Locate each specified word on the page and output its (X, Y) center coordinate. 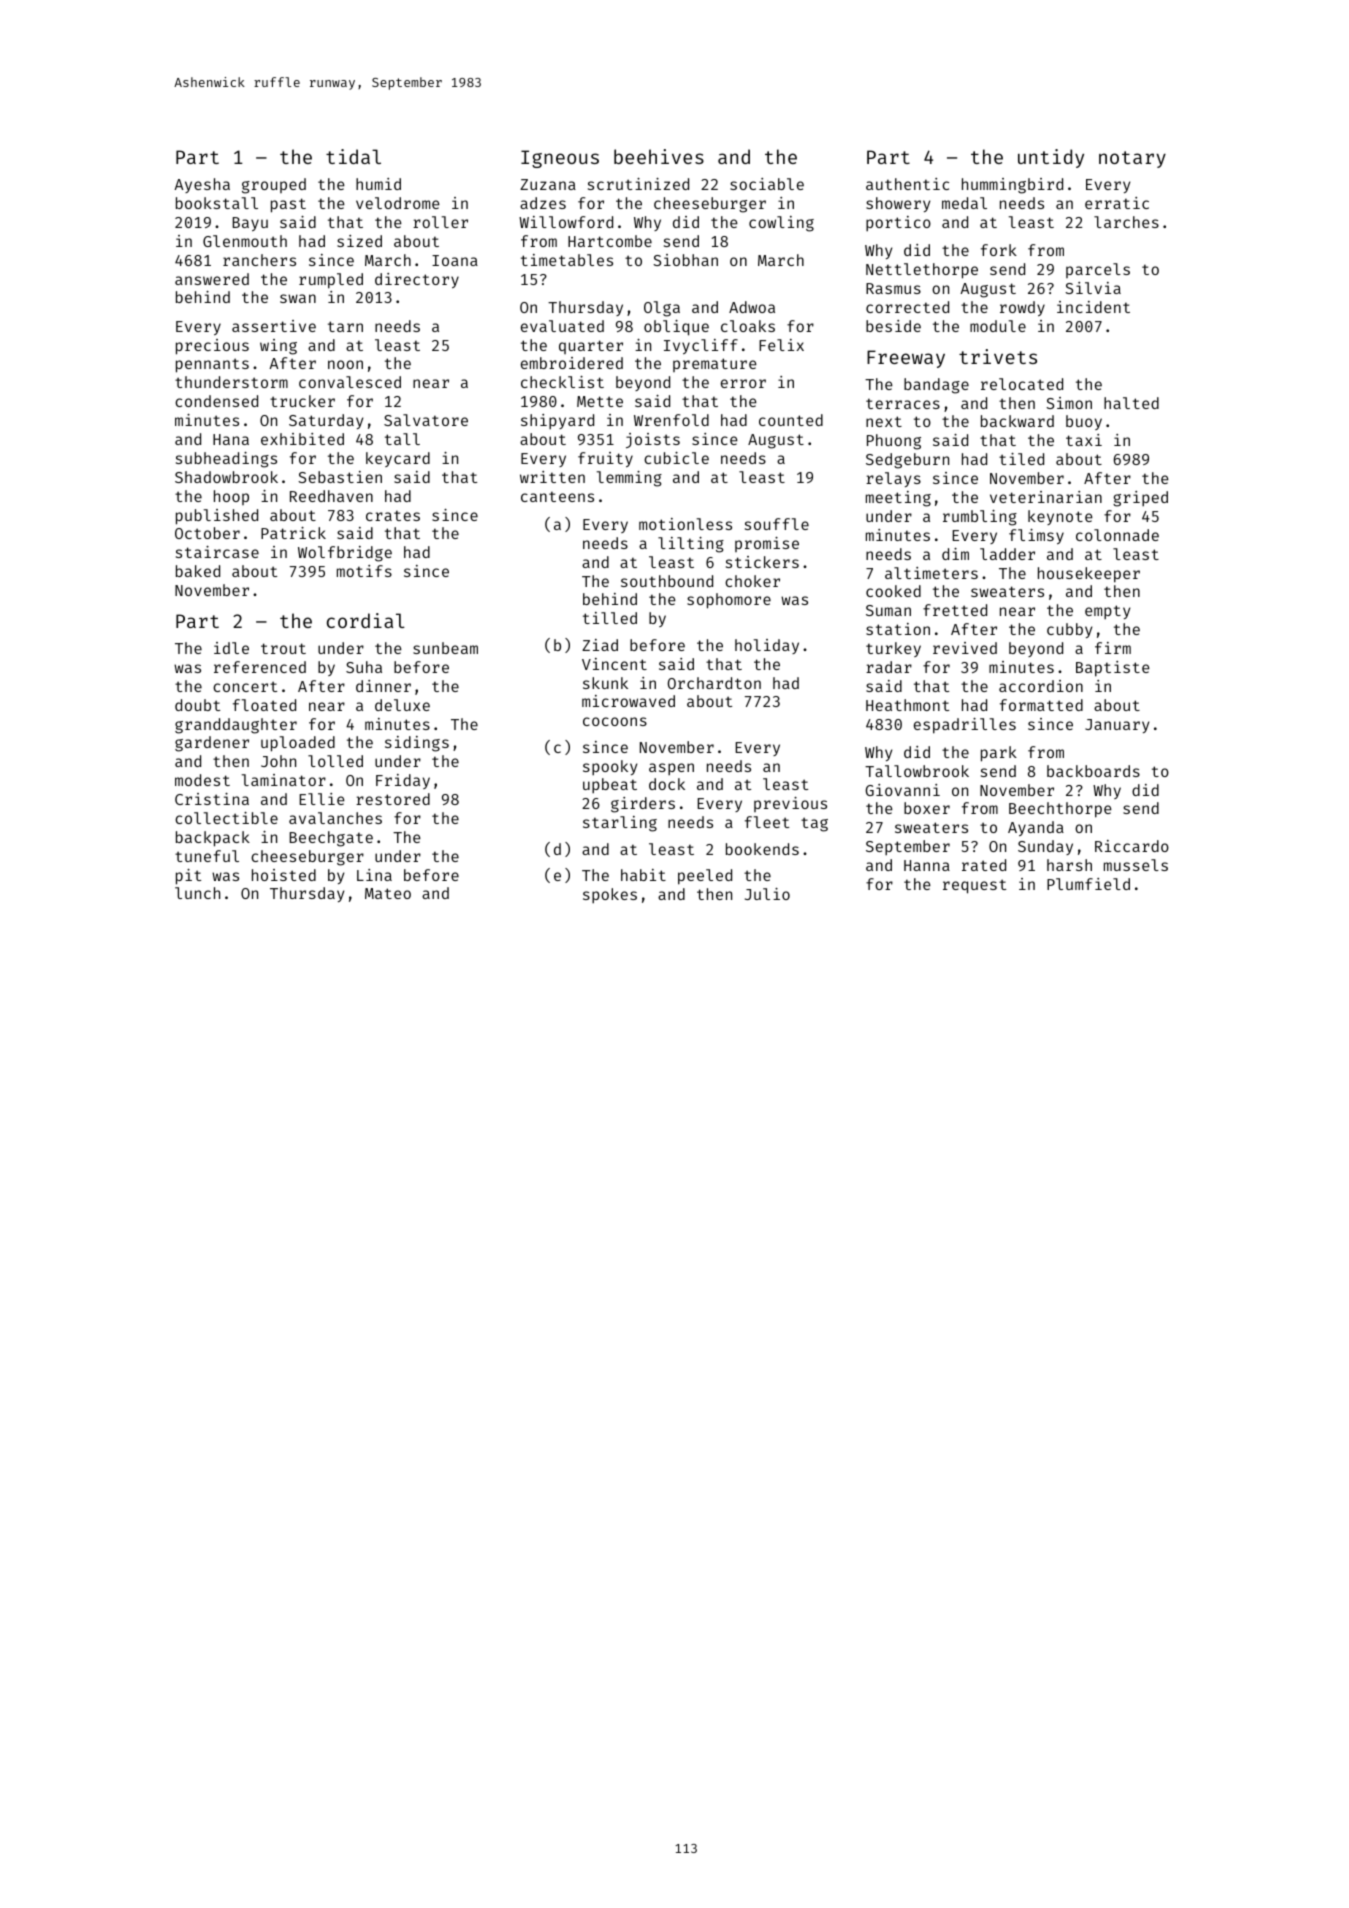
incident (1093, 307)
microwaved (628, 701)
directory (417, 280)
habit (643, 875)
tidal (353, 156)
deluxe (402, 705)
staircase (217, 552)
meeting (898, 499)
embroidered (572, 363)
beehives (659, 156)
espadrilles (965, 726)
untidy (1051, 158)
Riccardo (1132, 846)
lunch (197, 893)
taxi (1084, 440)
